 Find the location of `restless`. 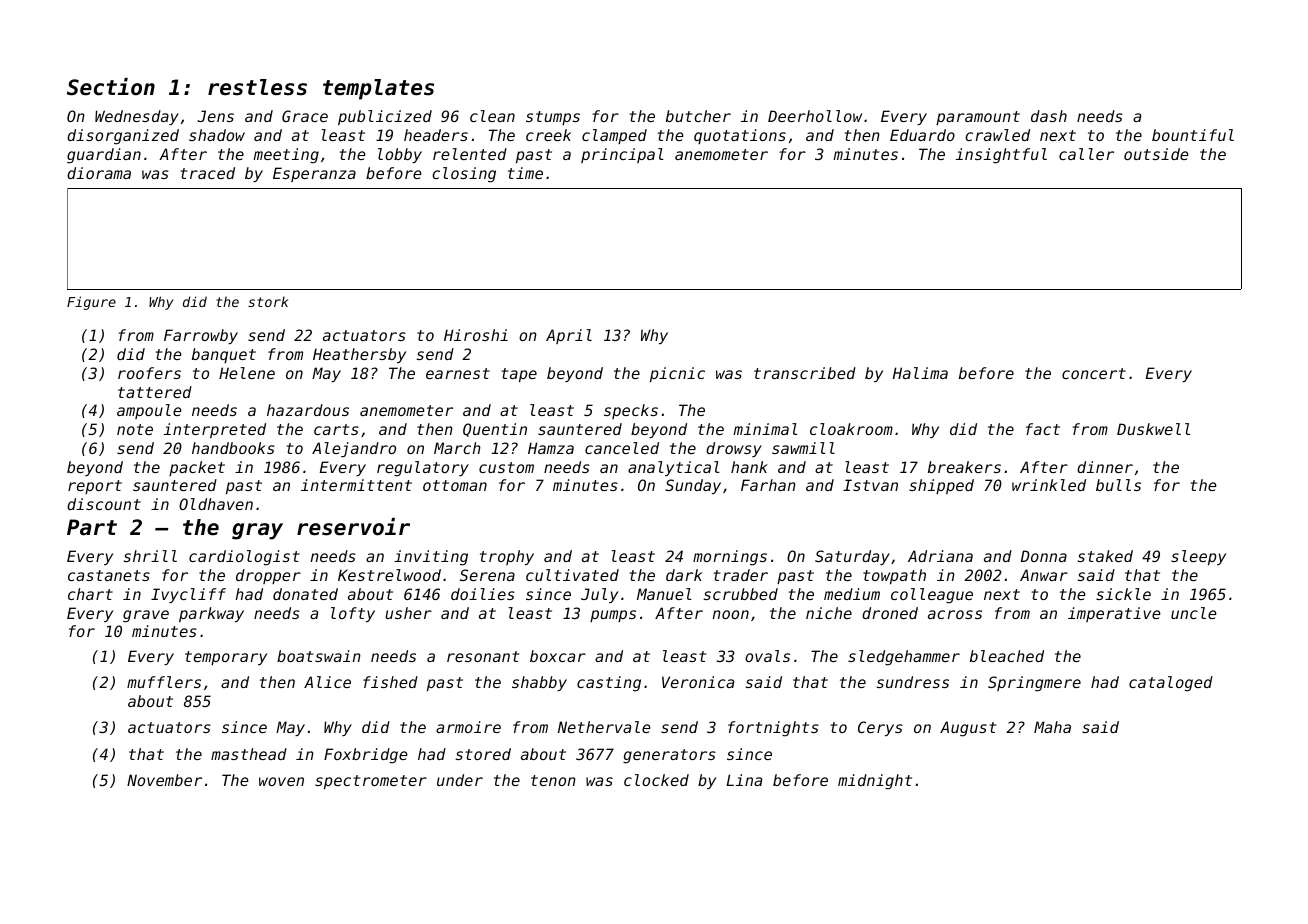

restless is located at coordinates (257, 87).
